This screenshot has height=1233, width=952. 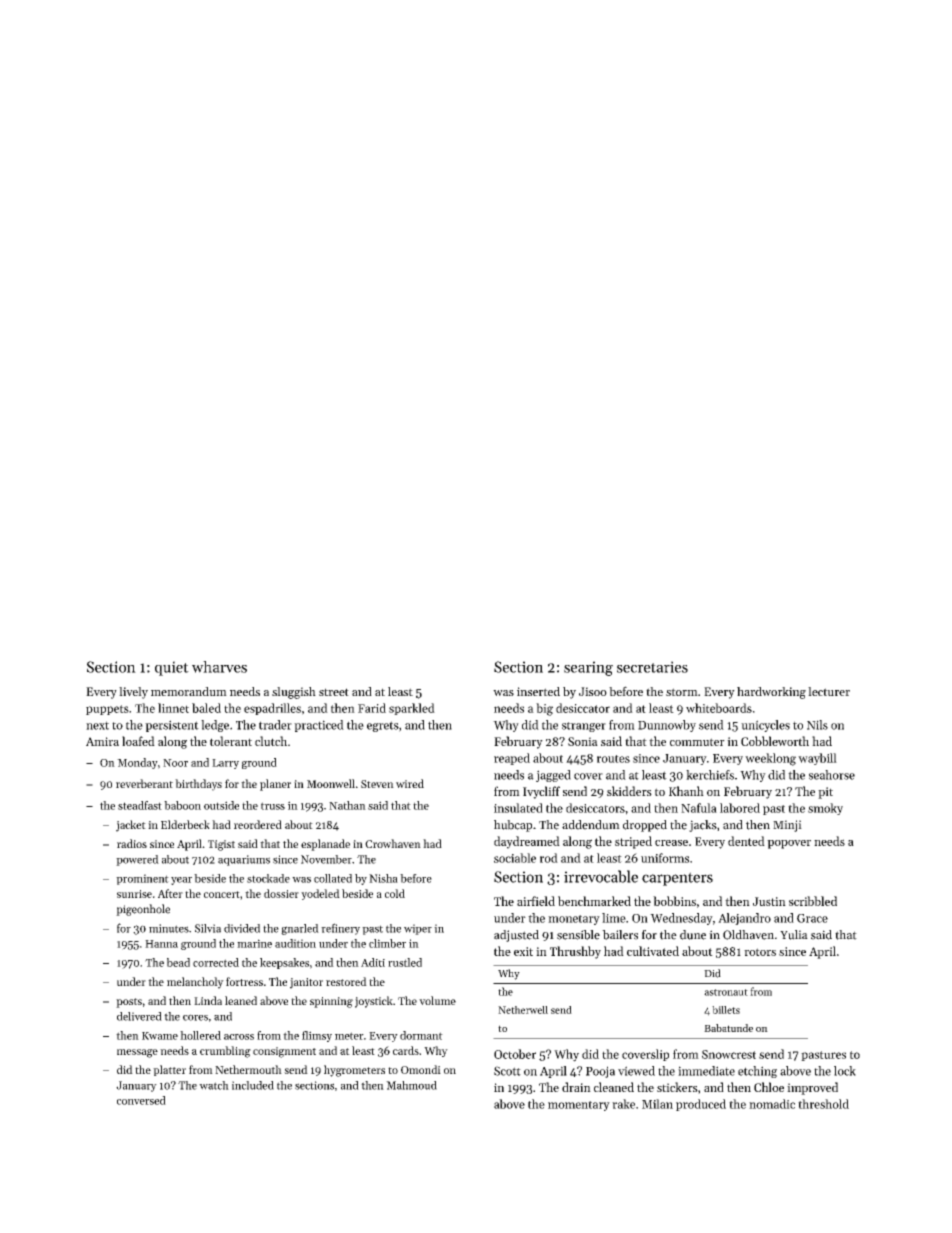 What do you see at coordinates (242, 928) in the screenshot?
I see `divided` at bounding box center [242, 928].
